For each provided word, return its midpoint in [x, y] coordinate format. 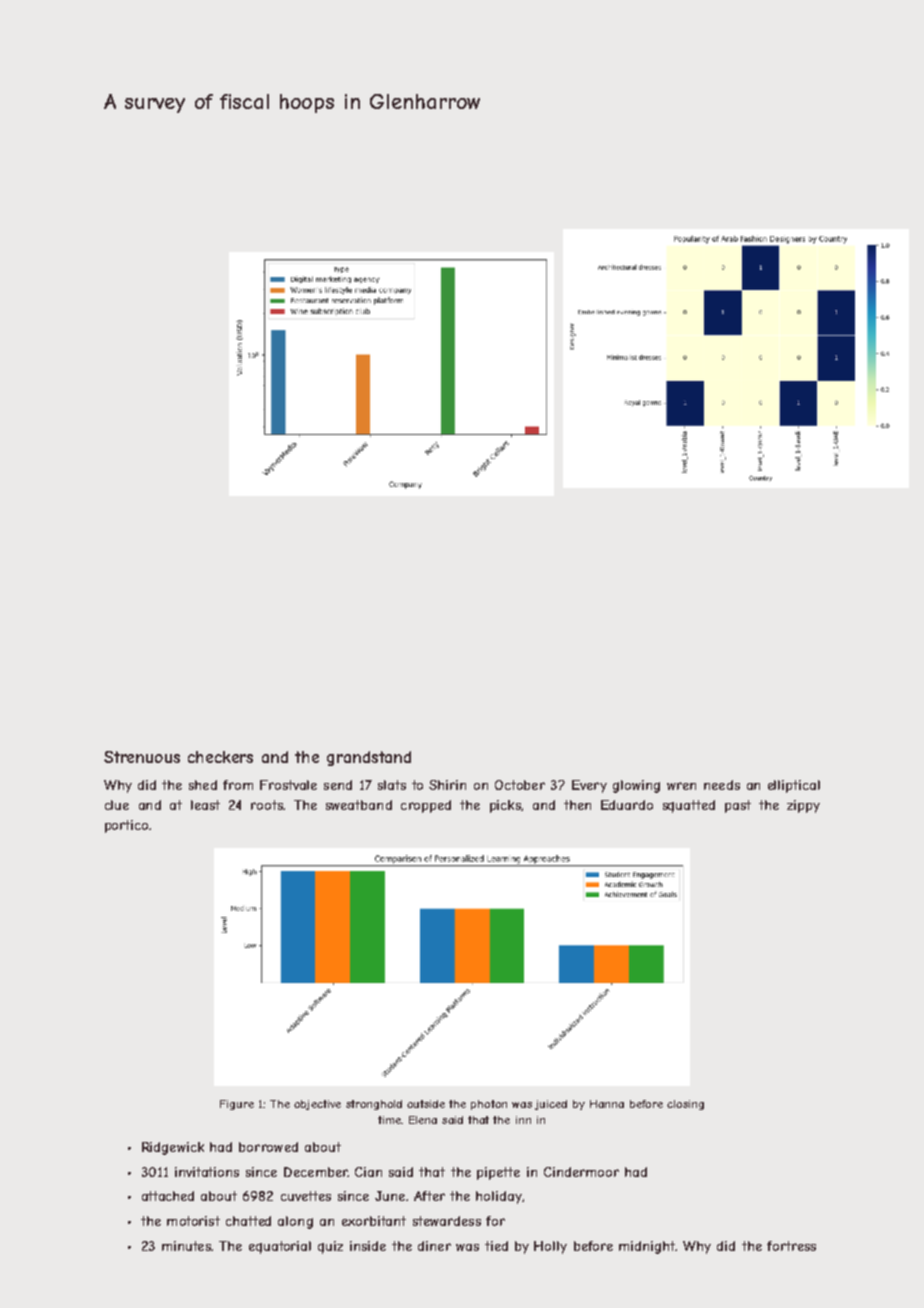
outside [426, 1104]
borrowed [268, 1147]
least [205, 805]
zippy [803, 806]
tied [496, 1246]
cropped [426, 806]
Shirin [447, 785]
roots [267, 805]
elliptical [794, 786]
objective [317, 1105]
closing [685, 1105]
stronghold [374, 1105]
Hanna [607, 1104]
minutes [186, 1246]
